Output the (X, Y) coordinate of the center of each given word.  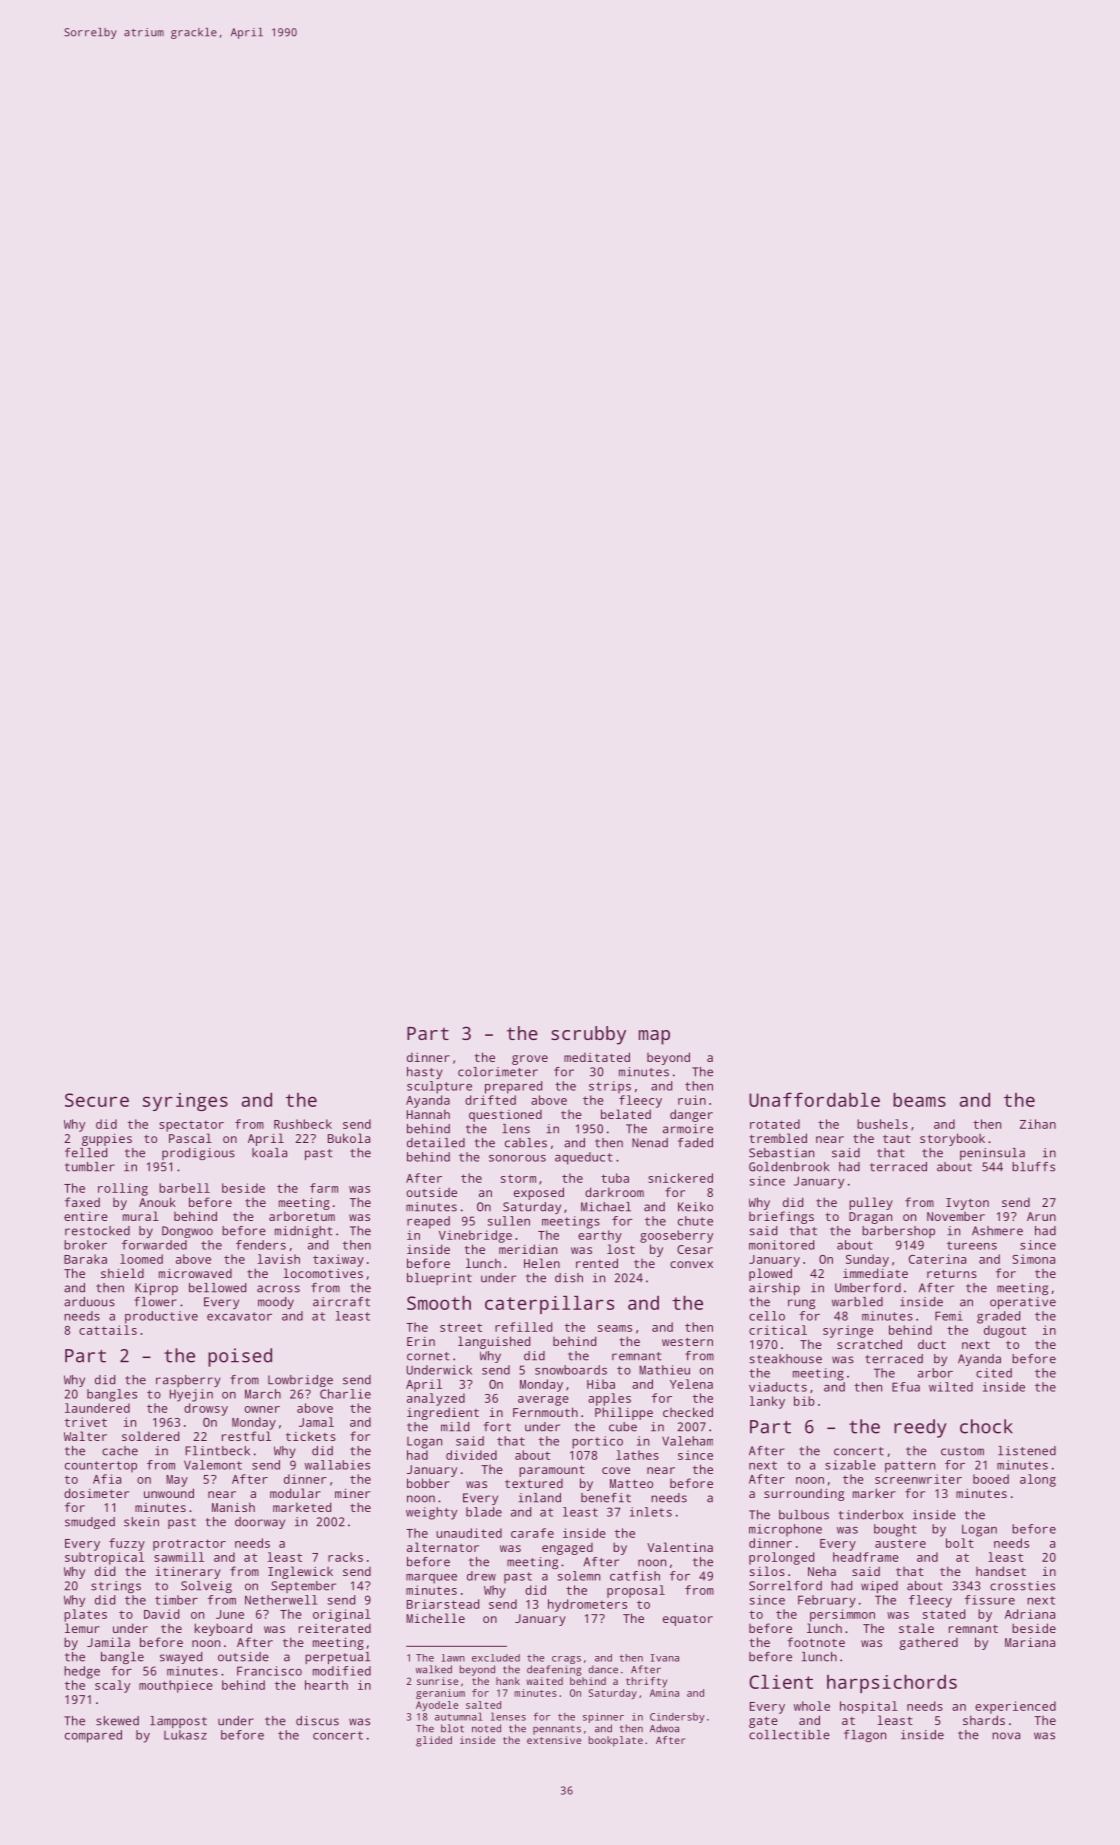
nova (1006, 1736)
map (654, 1037)
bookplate (616, 1741)
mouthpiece (176, 1686)
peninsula (992, 1154)
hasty (425, 1073)
